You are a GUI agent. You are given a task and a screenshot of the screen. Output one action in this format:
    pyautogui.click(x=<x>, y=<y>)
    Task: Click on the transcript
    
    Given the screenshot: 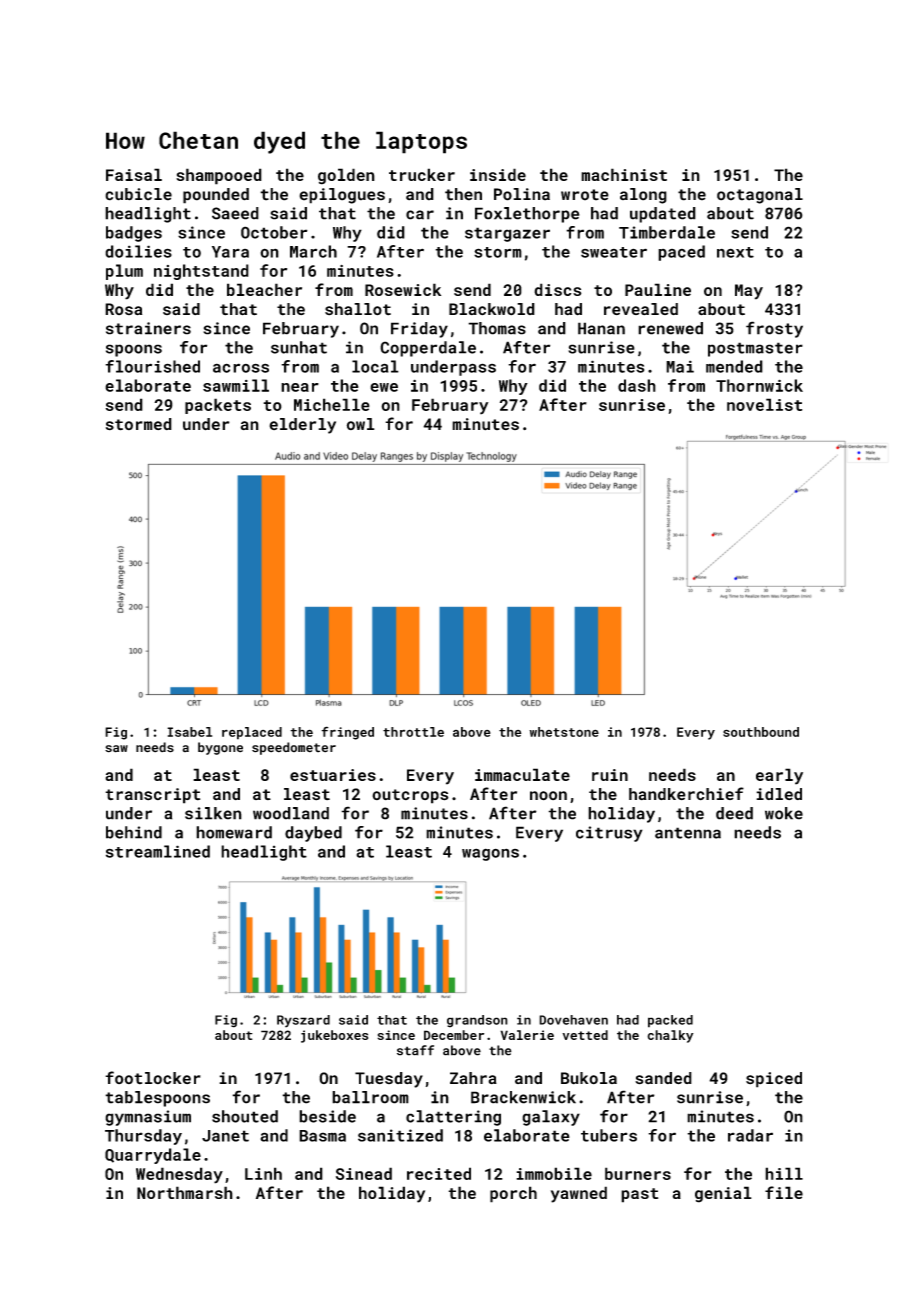 What is the action you would take?
    pyautogui.click(x=152, y=796)
